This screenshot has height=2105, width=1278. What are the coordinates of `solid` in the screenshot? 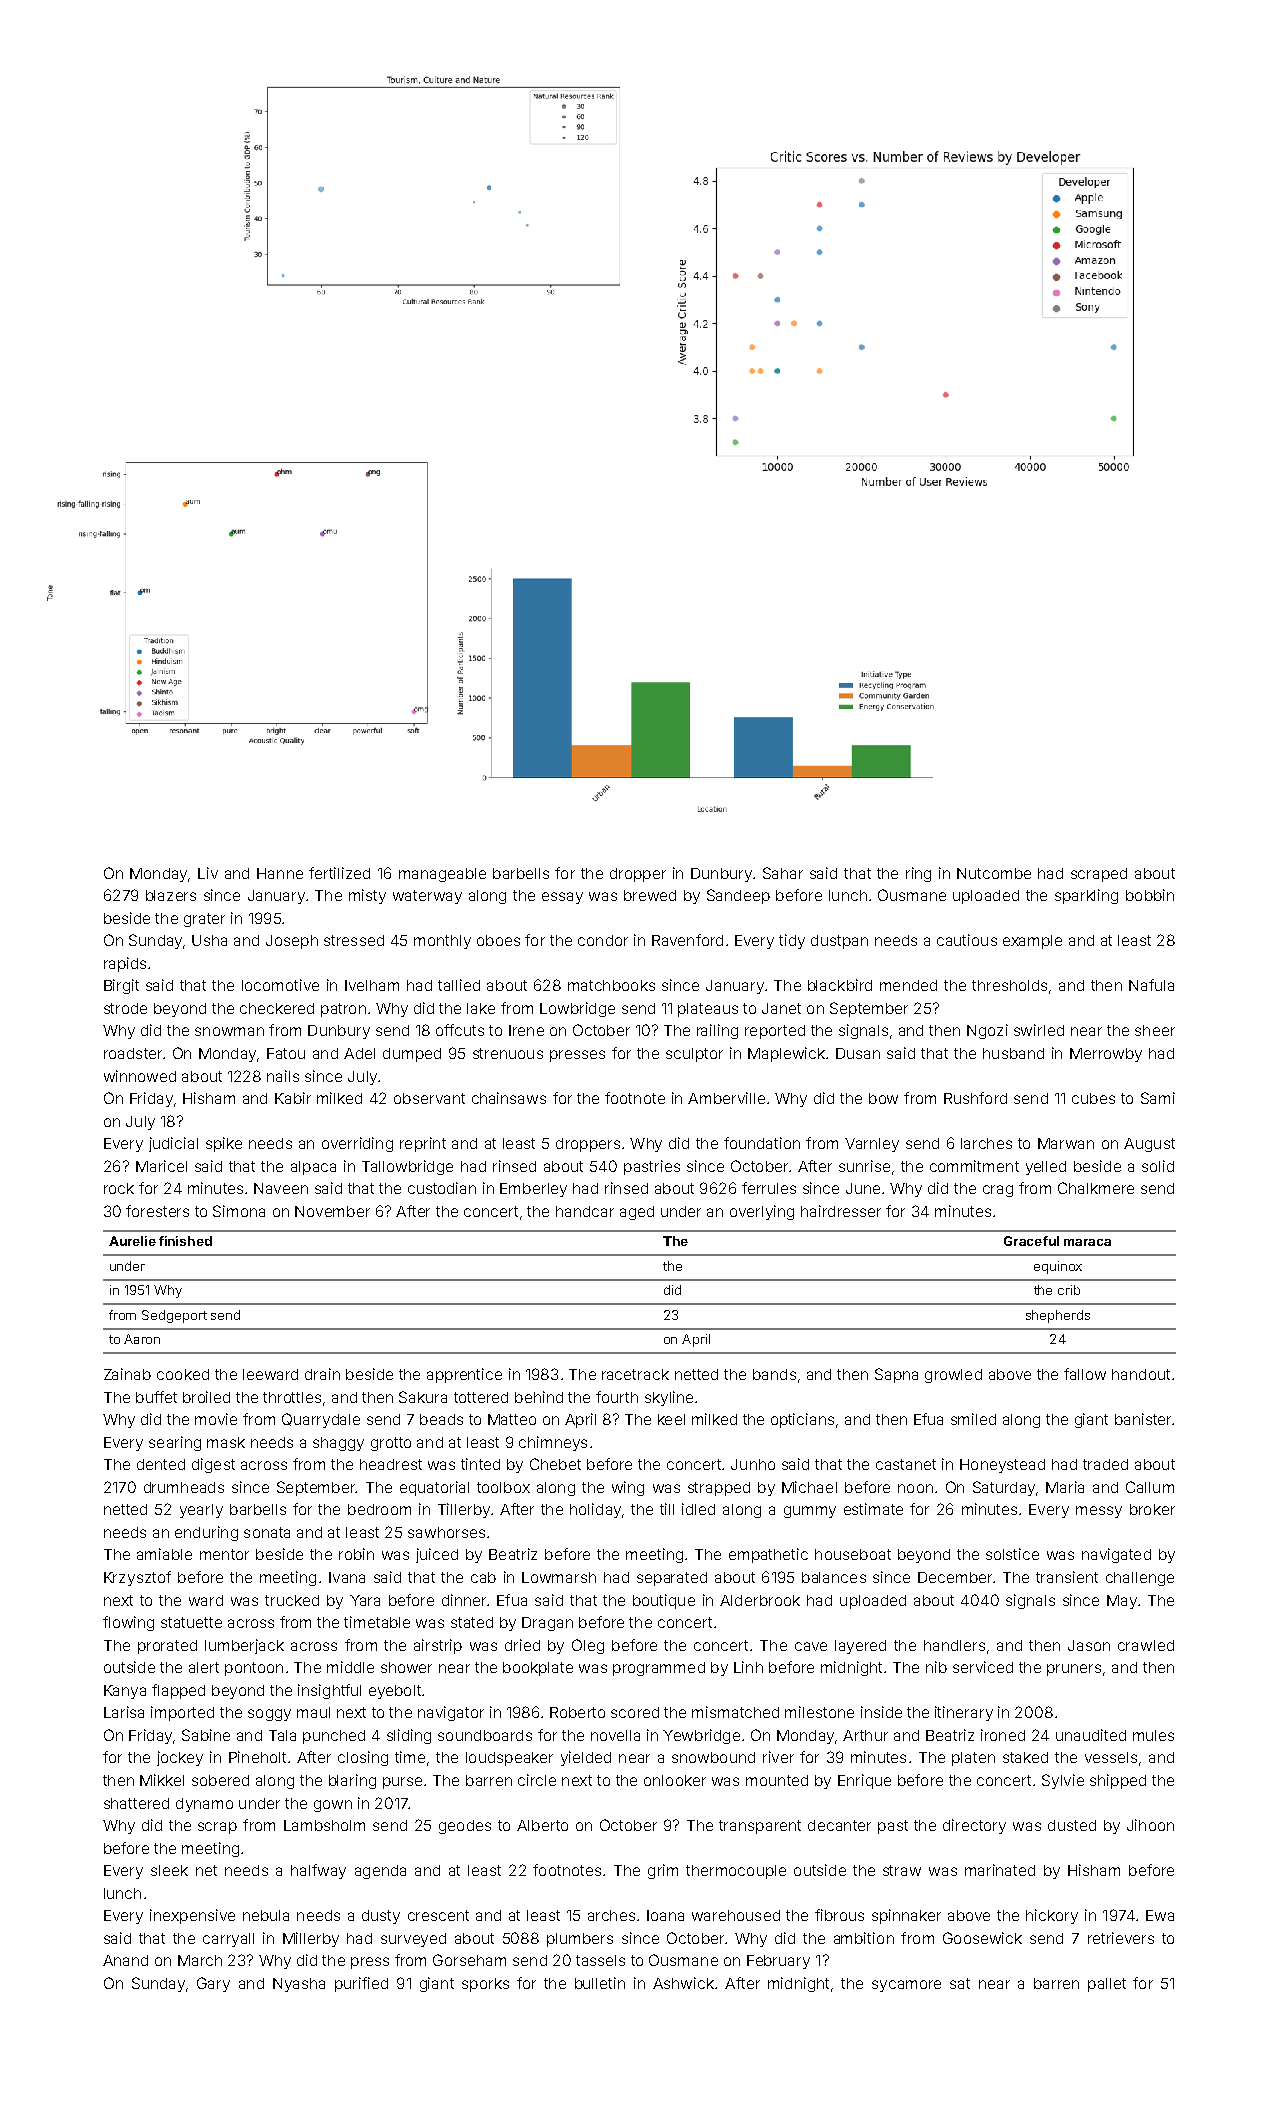 It's located at (1158, 1166).
